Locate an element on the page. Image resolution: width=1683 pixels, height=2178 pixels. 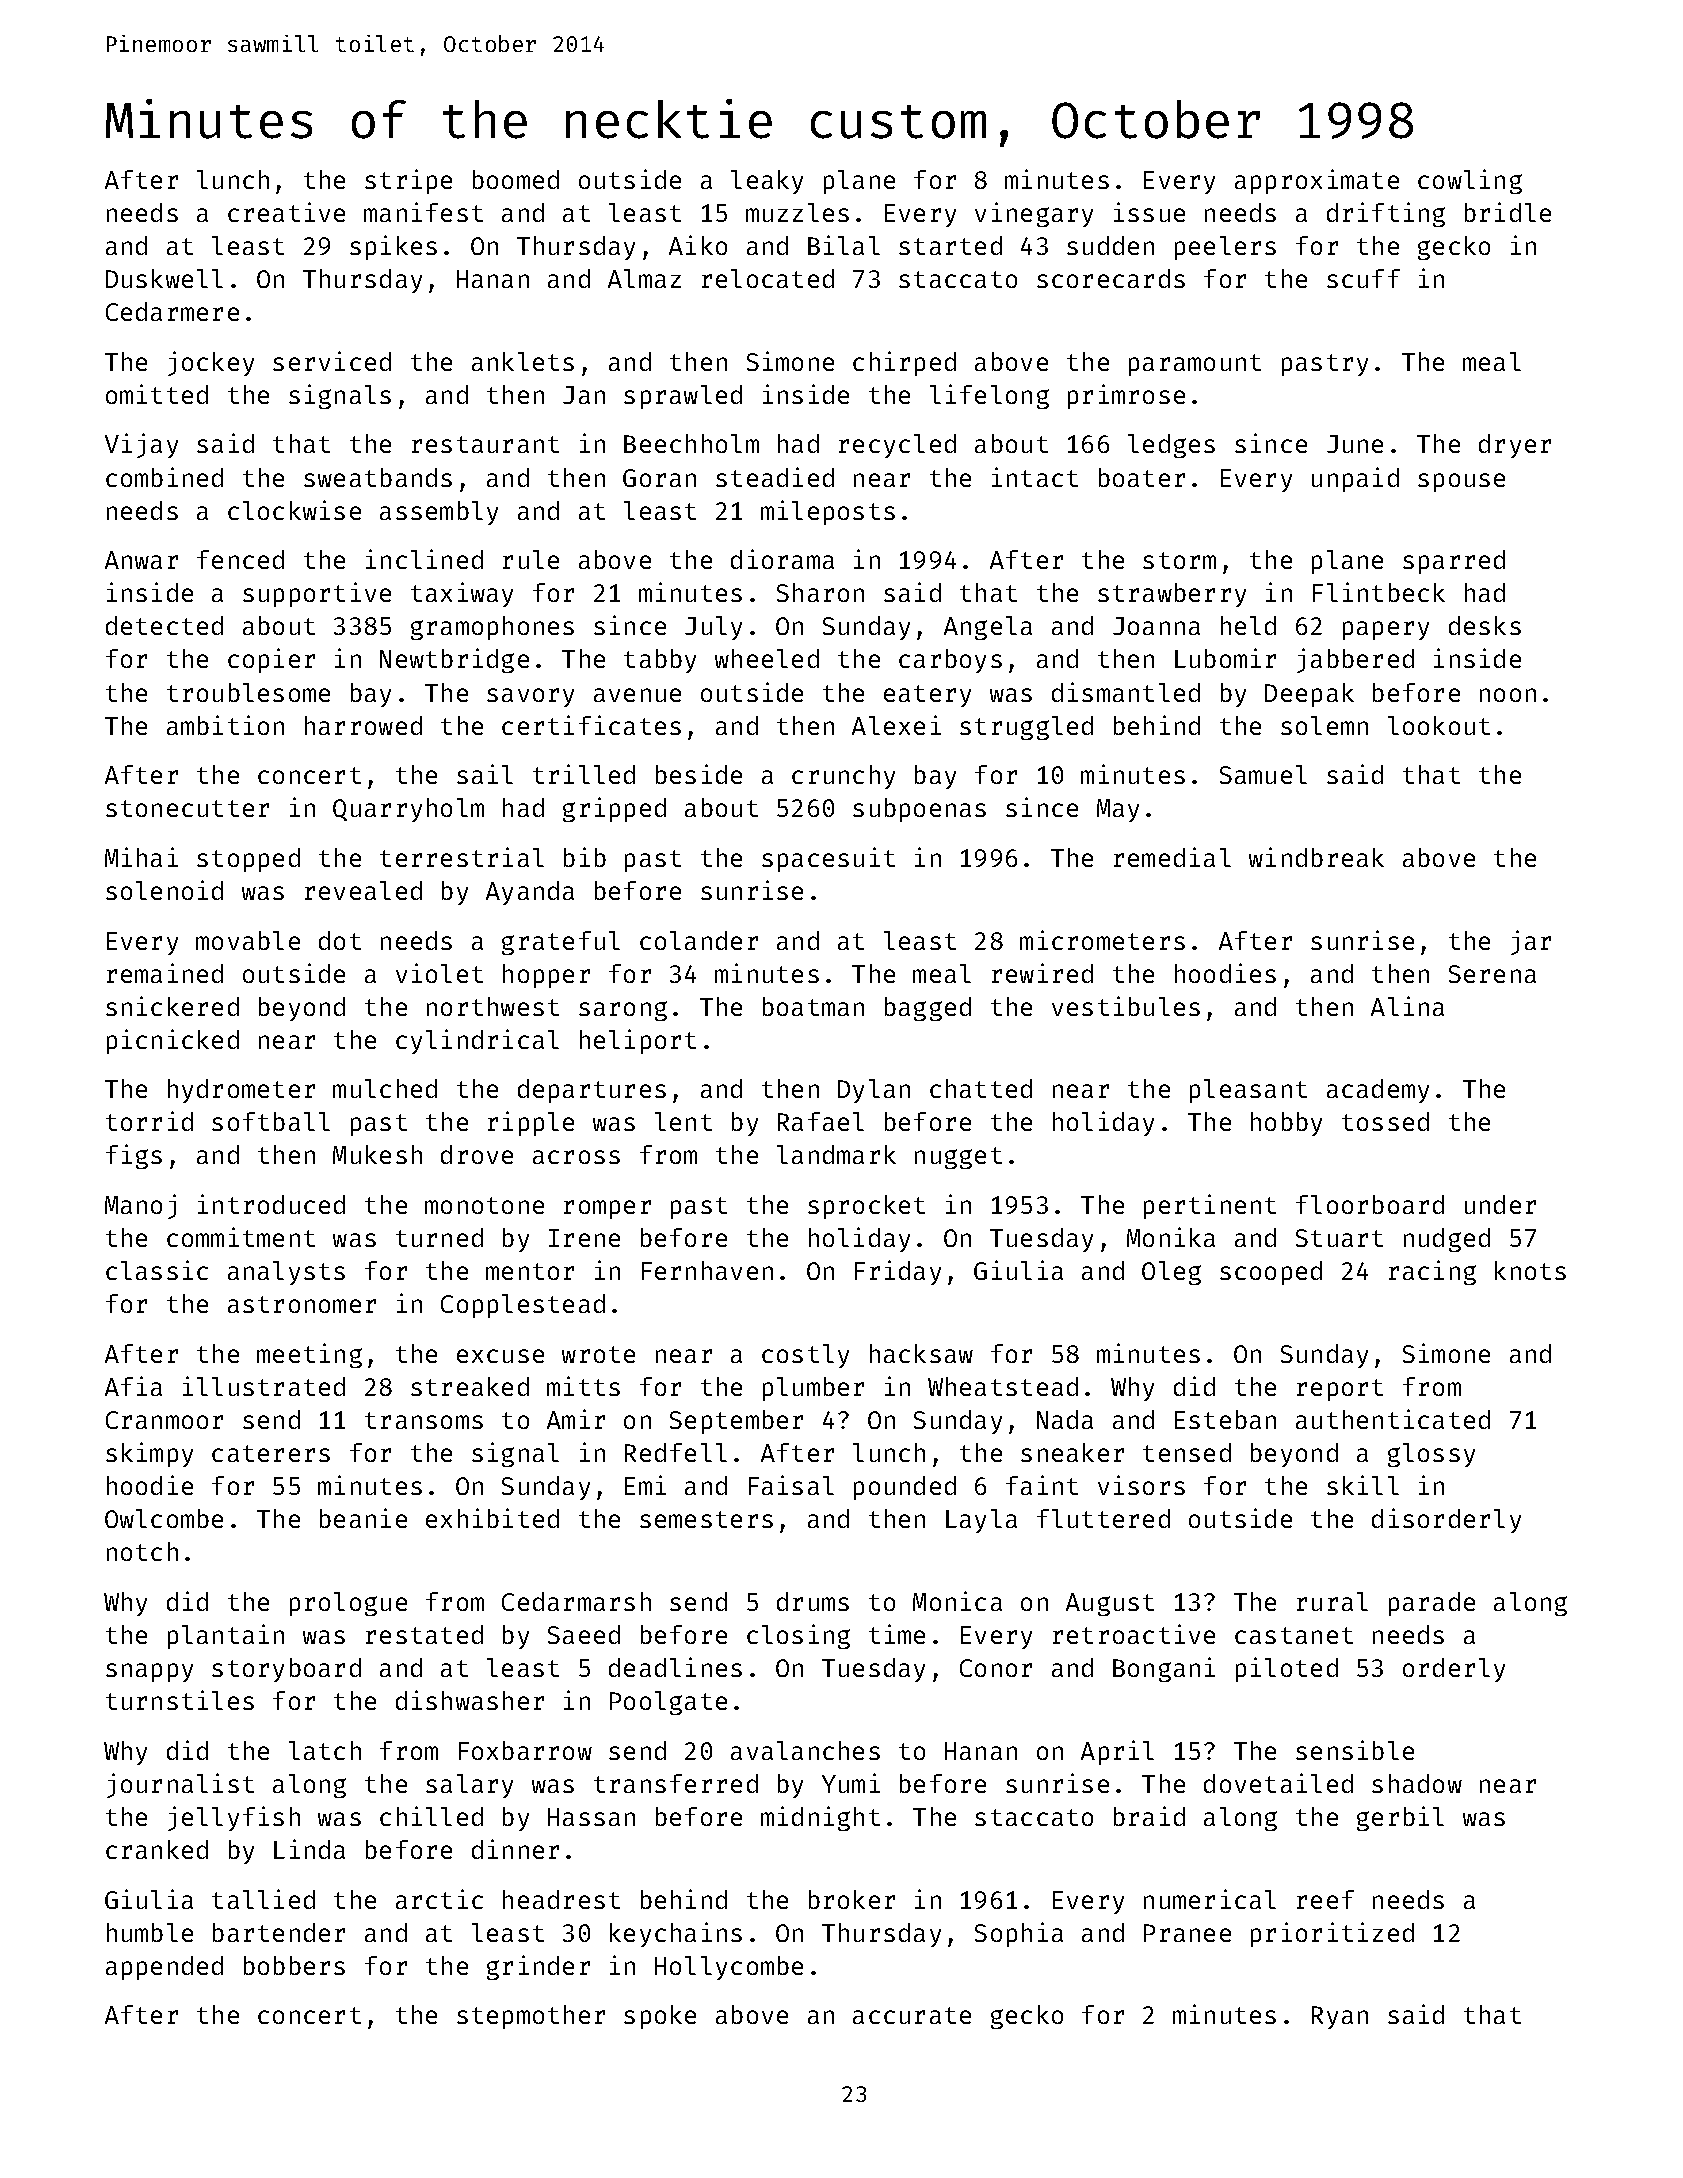
Alina is located at coordinates (1407, 1006).
